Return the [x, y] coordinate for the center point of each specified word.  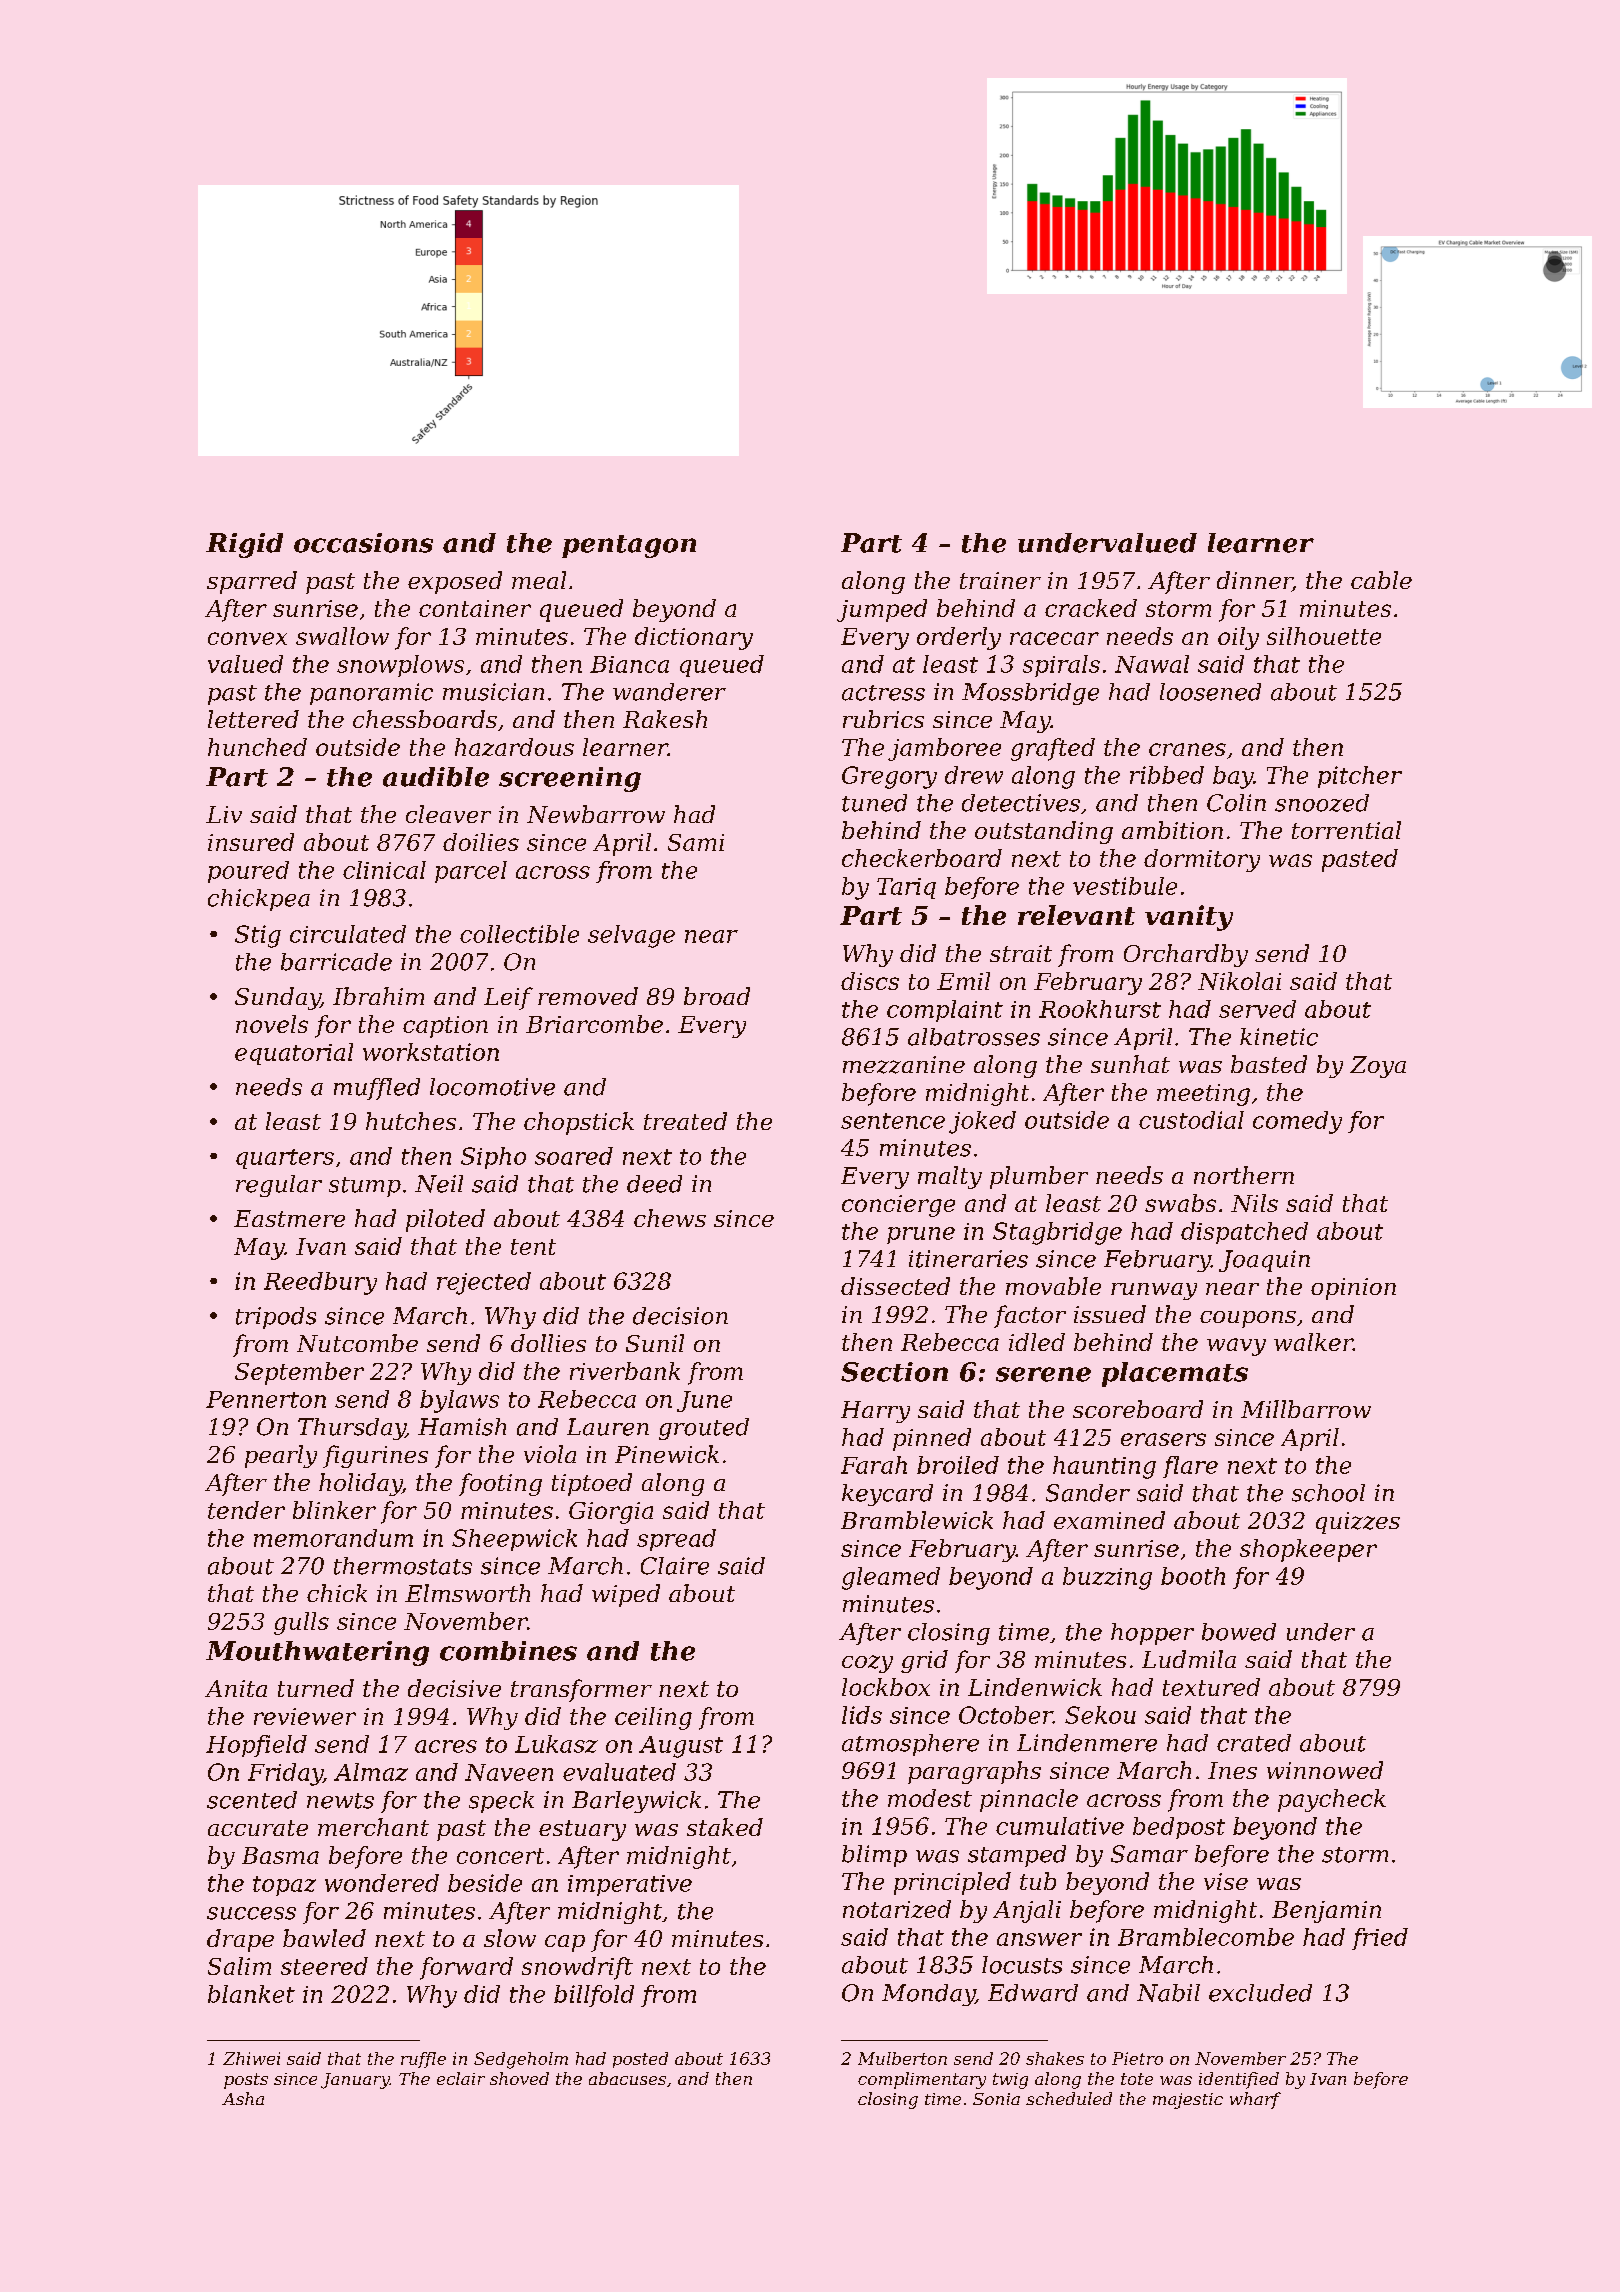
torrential [1346, 830]
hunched [257, 747]
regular [279, 1186]
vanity [1189, 918]
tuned [874, 803]
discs [870, 981]
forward [466, 1968]
